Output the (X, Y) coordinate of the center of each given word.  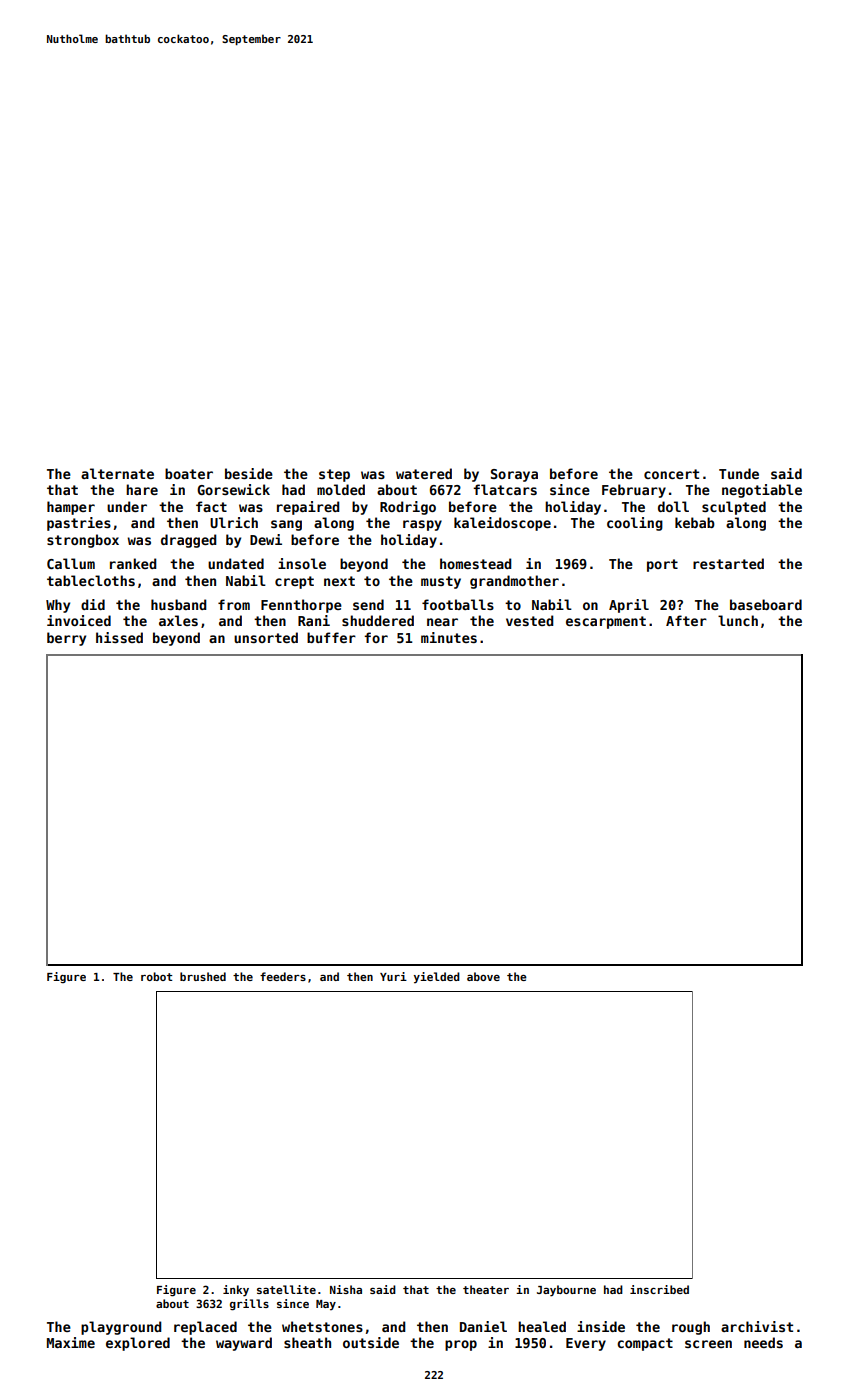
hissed (119, 637)
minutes (449, 637)
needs (763, 1342)
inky (236, 1291)
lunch (738, 620)
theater (486, 1289)
